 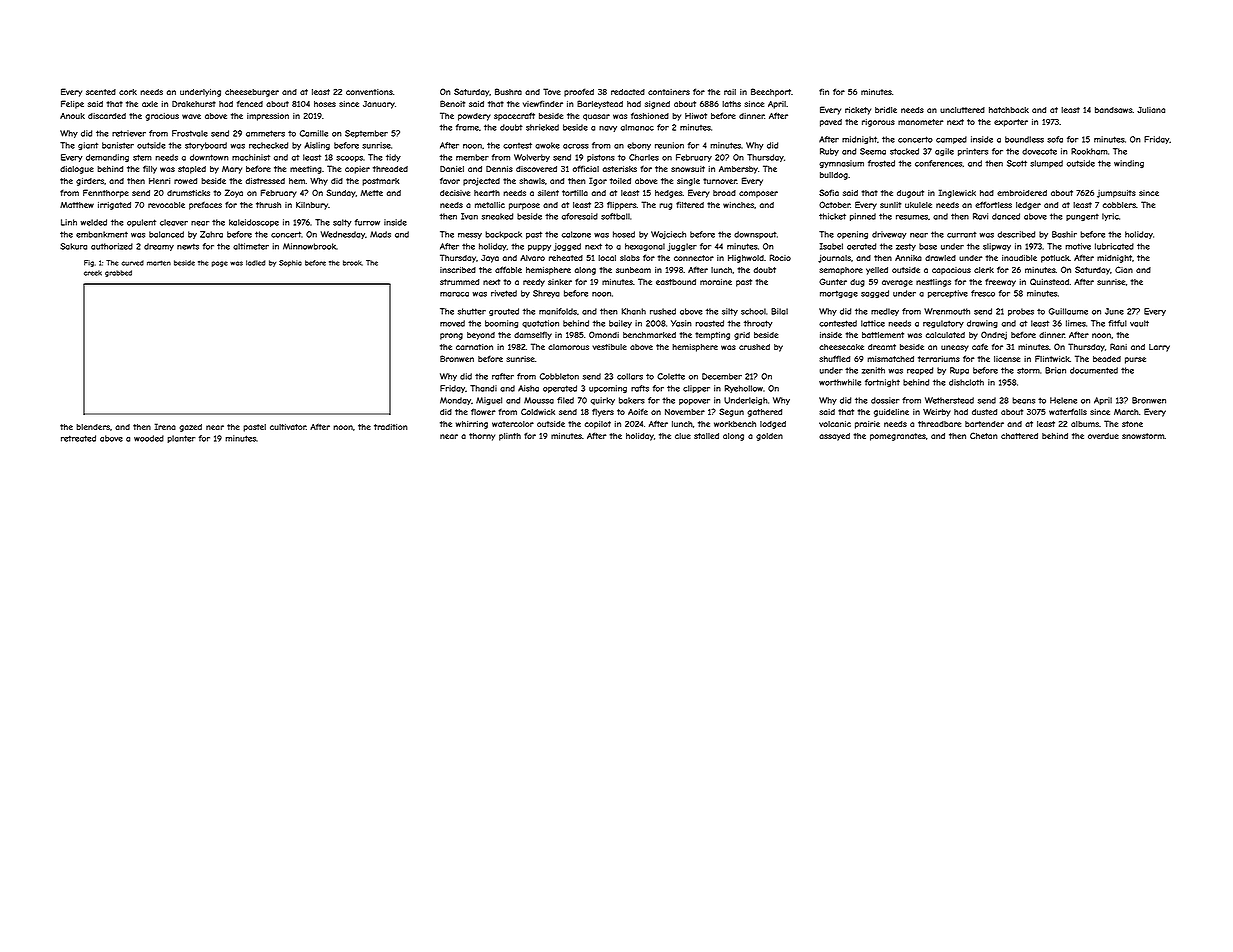 I want to click on Miguel, so click(x=489, y=401).
